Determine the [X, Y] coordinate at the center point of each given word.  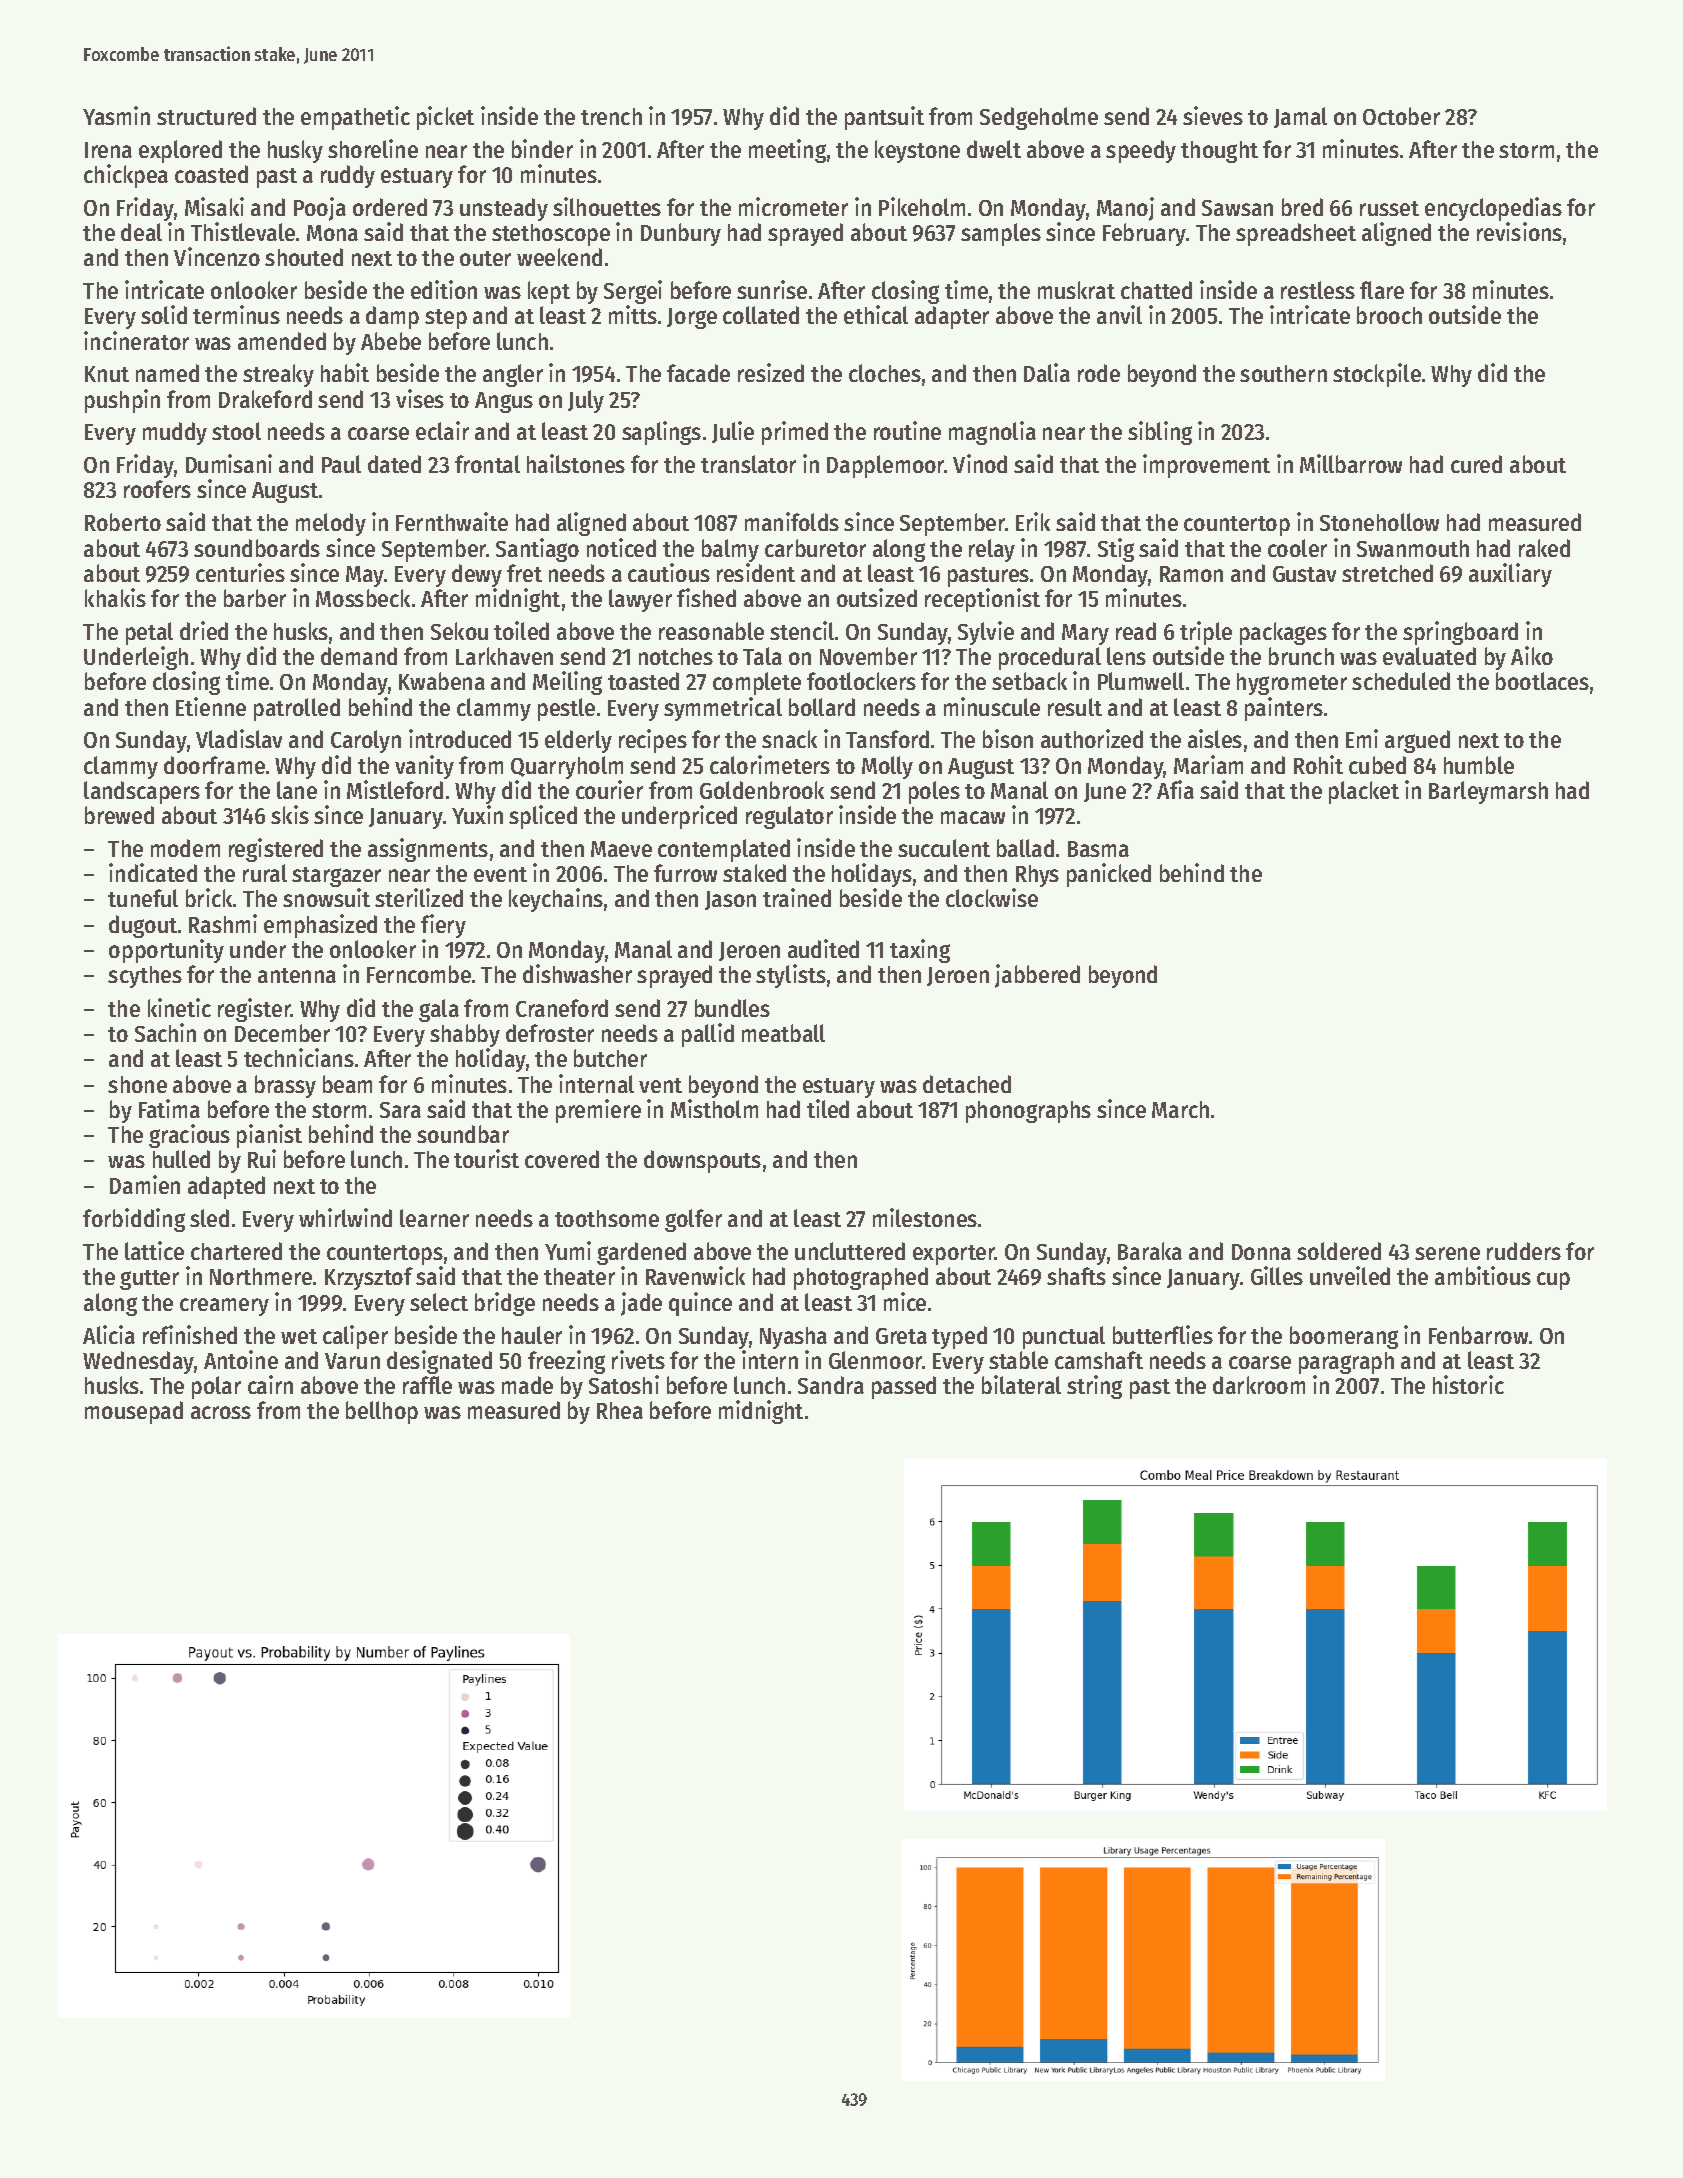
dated [394, 464]
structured [206, 116]
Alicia [109, 1334]
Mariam [1208, 764]
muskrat [1076, 290]
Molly [887, 767]
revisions [1519, 231]
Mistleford [395, 789]
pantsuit [884, 118]
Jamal [1300, 117]
